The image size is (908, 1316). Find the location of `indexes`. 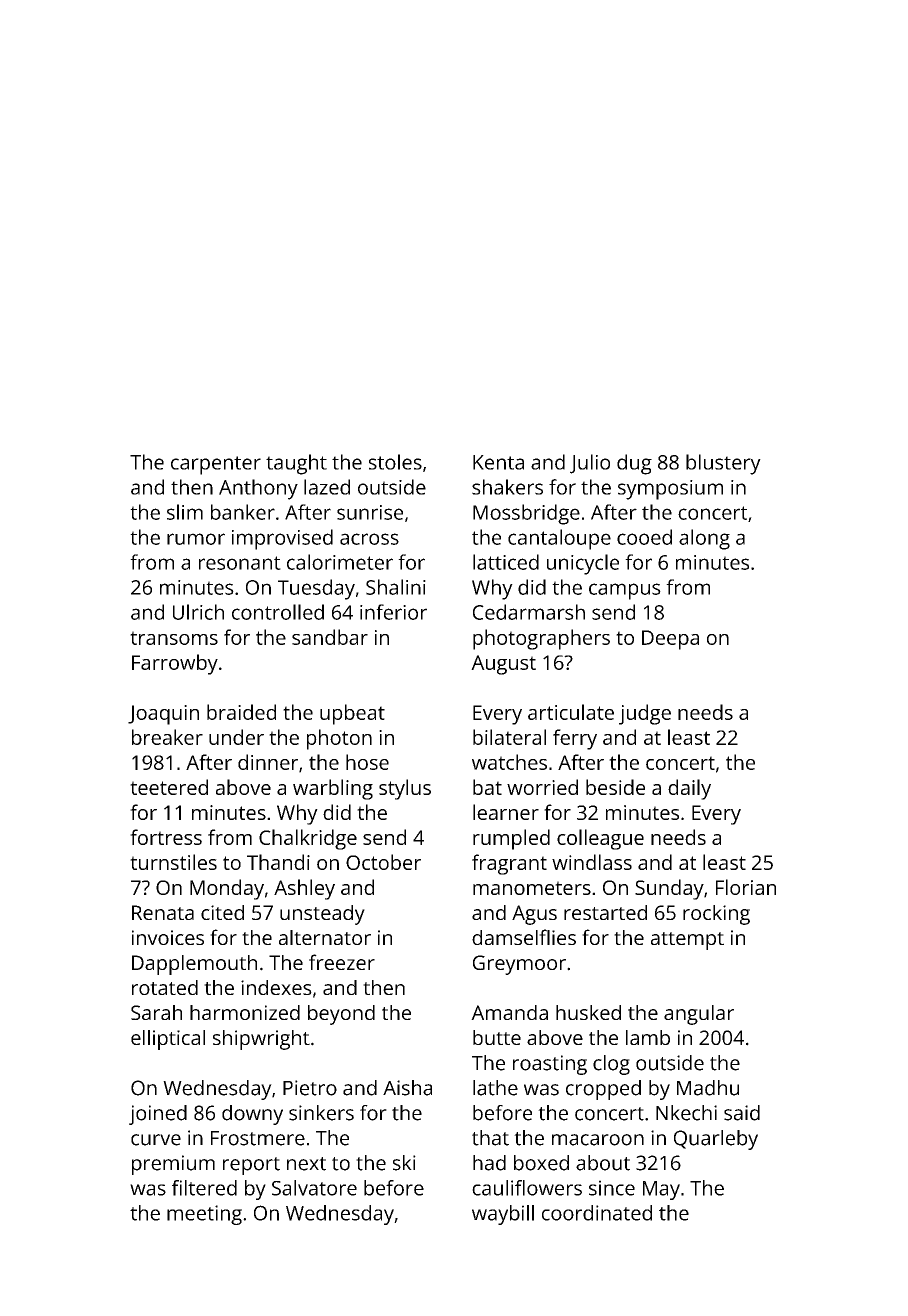

indexes is located at coordinates (276, 987).
